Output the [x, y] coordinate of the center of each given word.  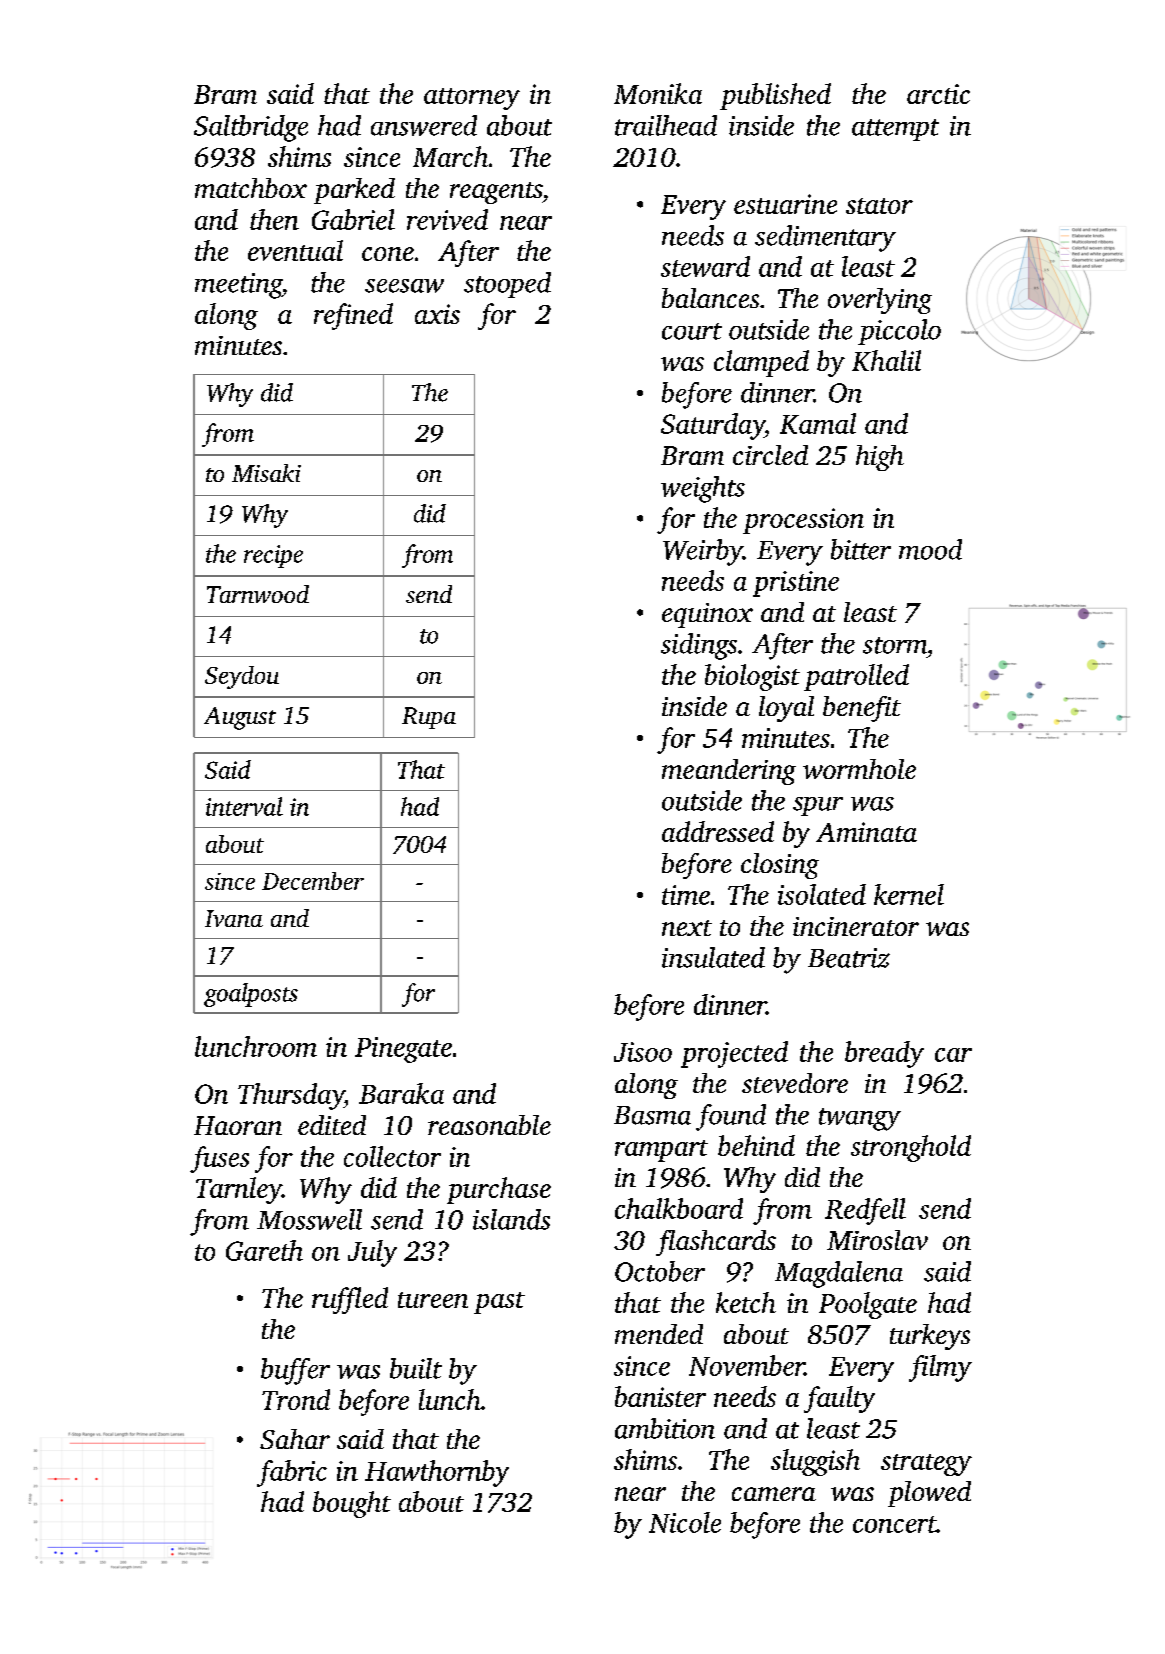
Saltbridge [251, 128]
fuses [219, 1159]
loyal [786, 709]
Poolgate [868, 1305]
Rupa [429, 718]
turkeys [930, 1337]
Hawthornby [437, 1473]
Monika [658, 93]
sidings [699, 646]
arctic [938, 94]
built [416, 1368]
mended [659, 1334]
